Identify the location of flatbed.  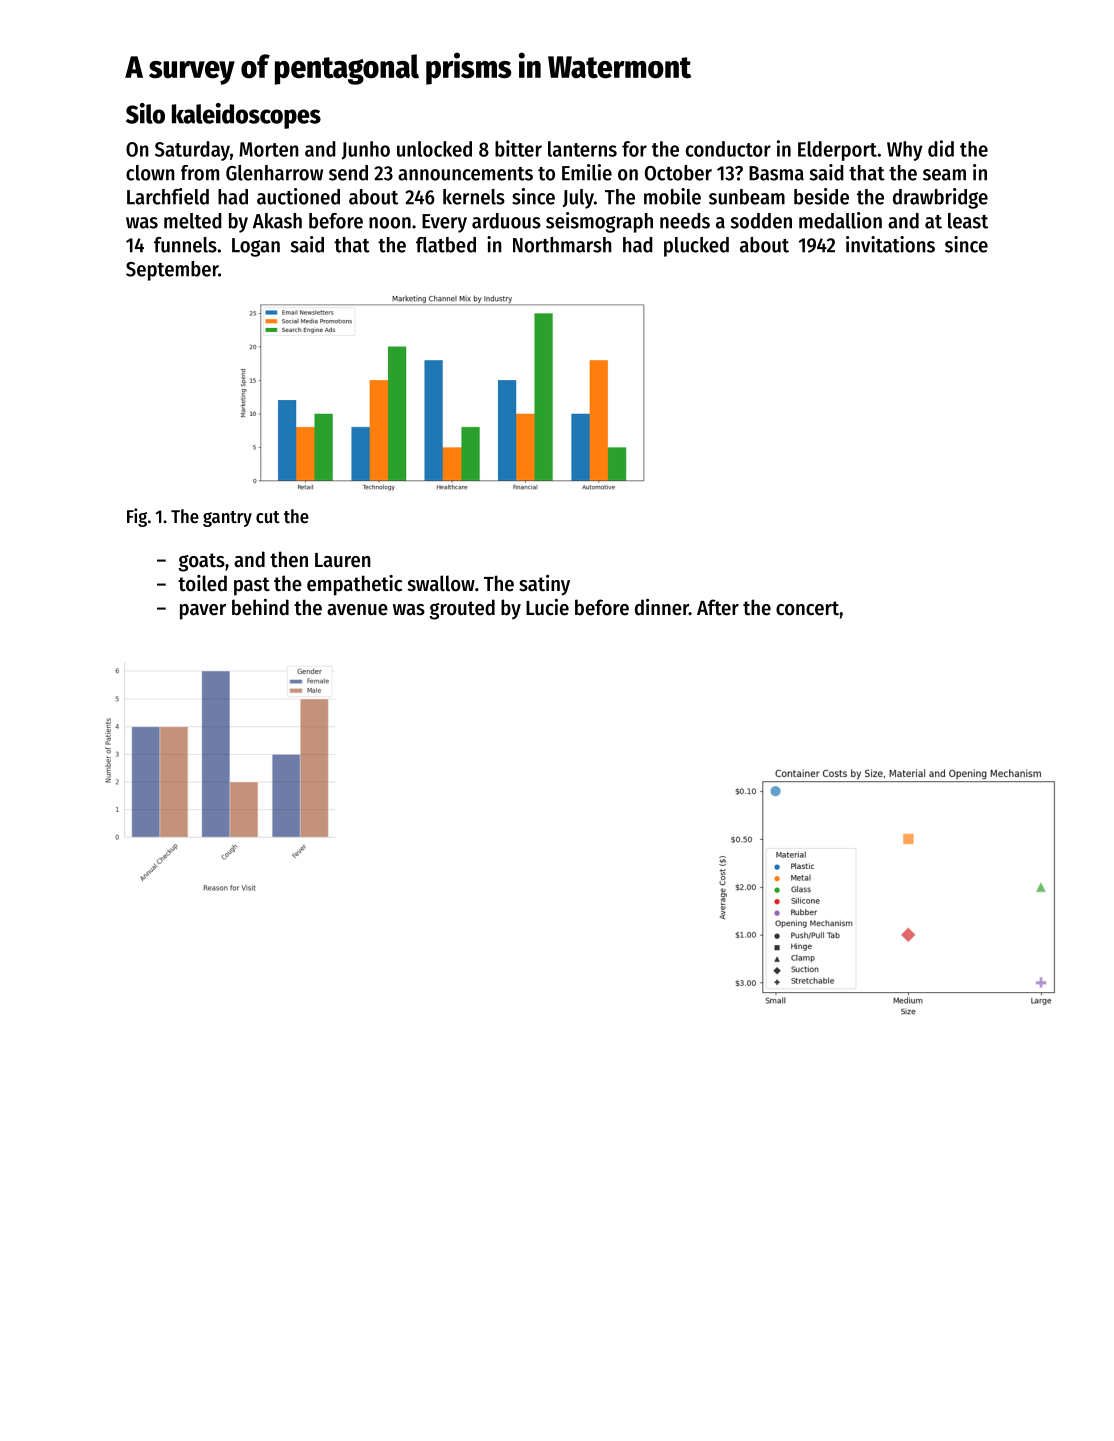
(446, 245).
